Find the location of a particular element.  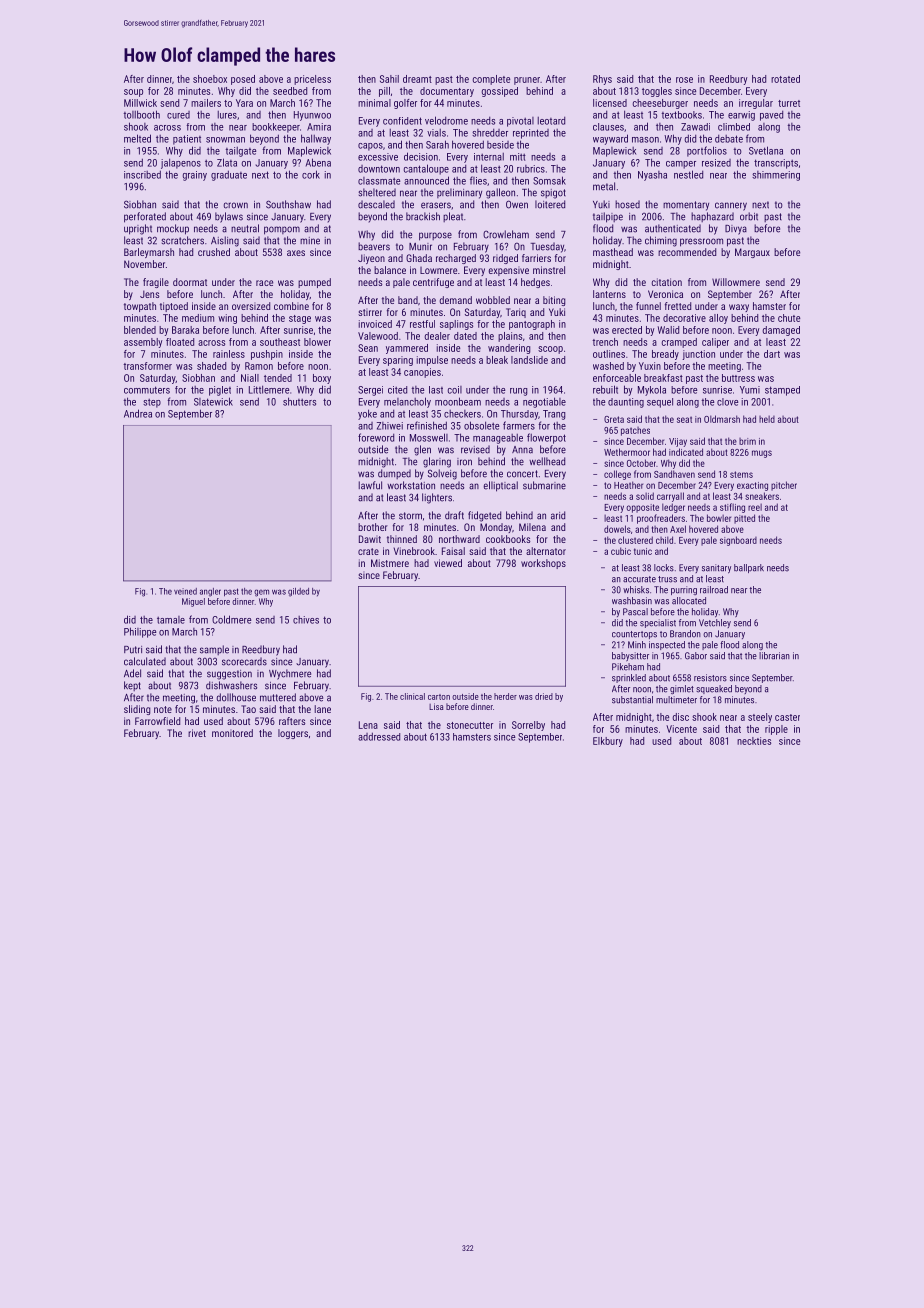

blended is located at coordinates (140, 330).
